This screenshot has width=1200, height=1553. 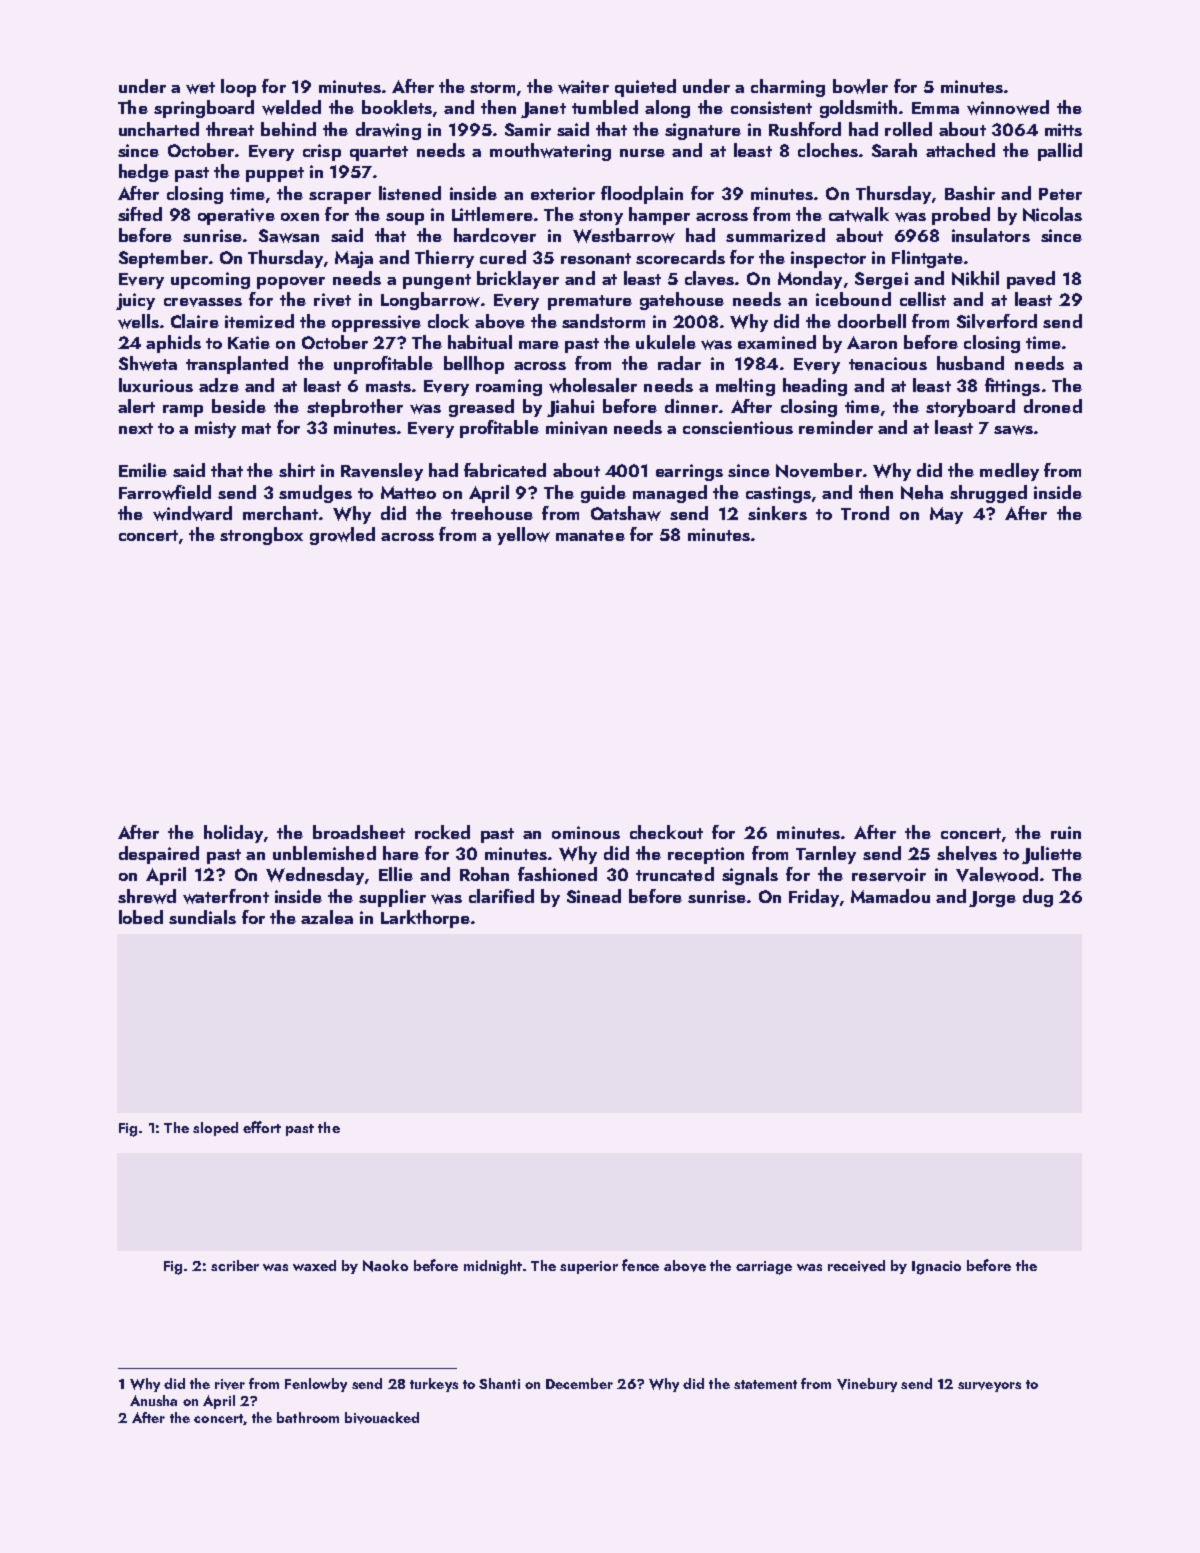 I want to click on carriage, so click(x=764, y=1268).
